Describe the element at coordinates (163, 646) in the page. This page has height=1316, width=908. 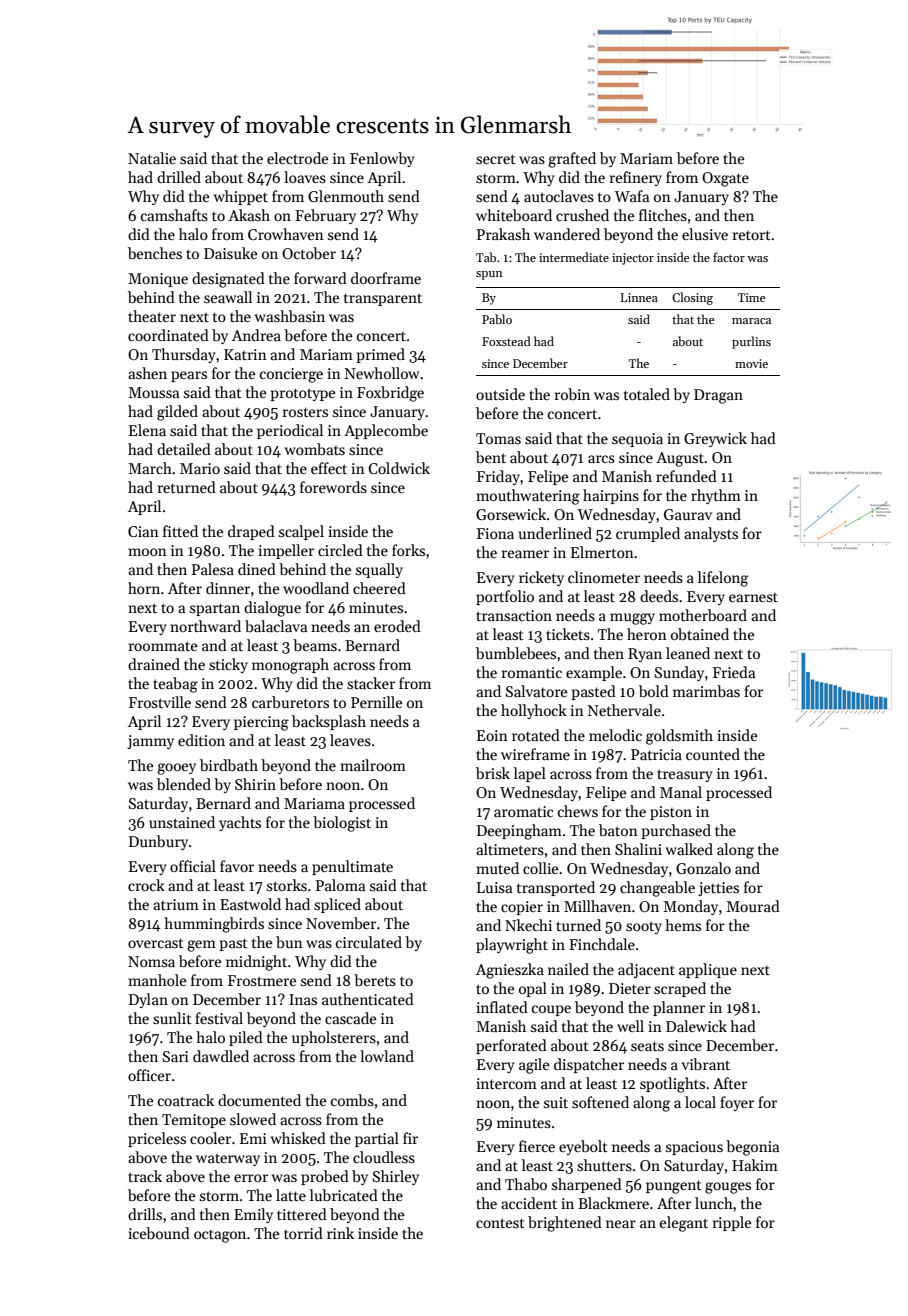
I see `roommate` at that location.
